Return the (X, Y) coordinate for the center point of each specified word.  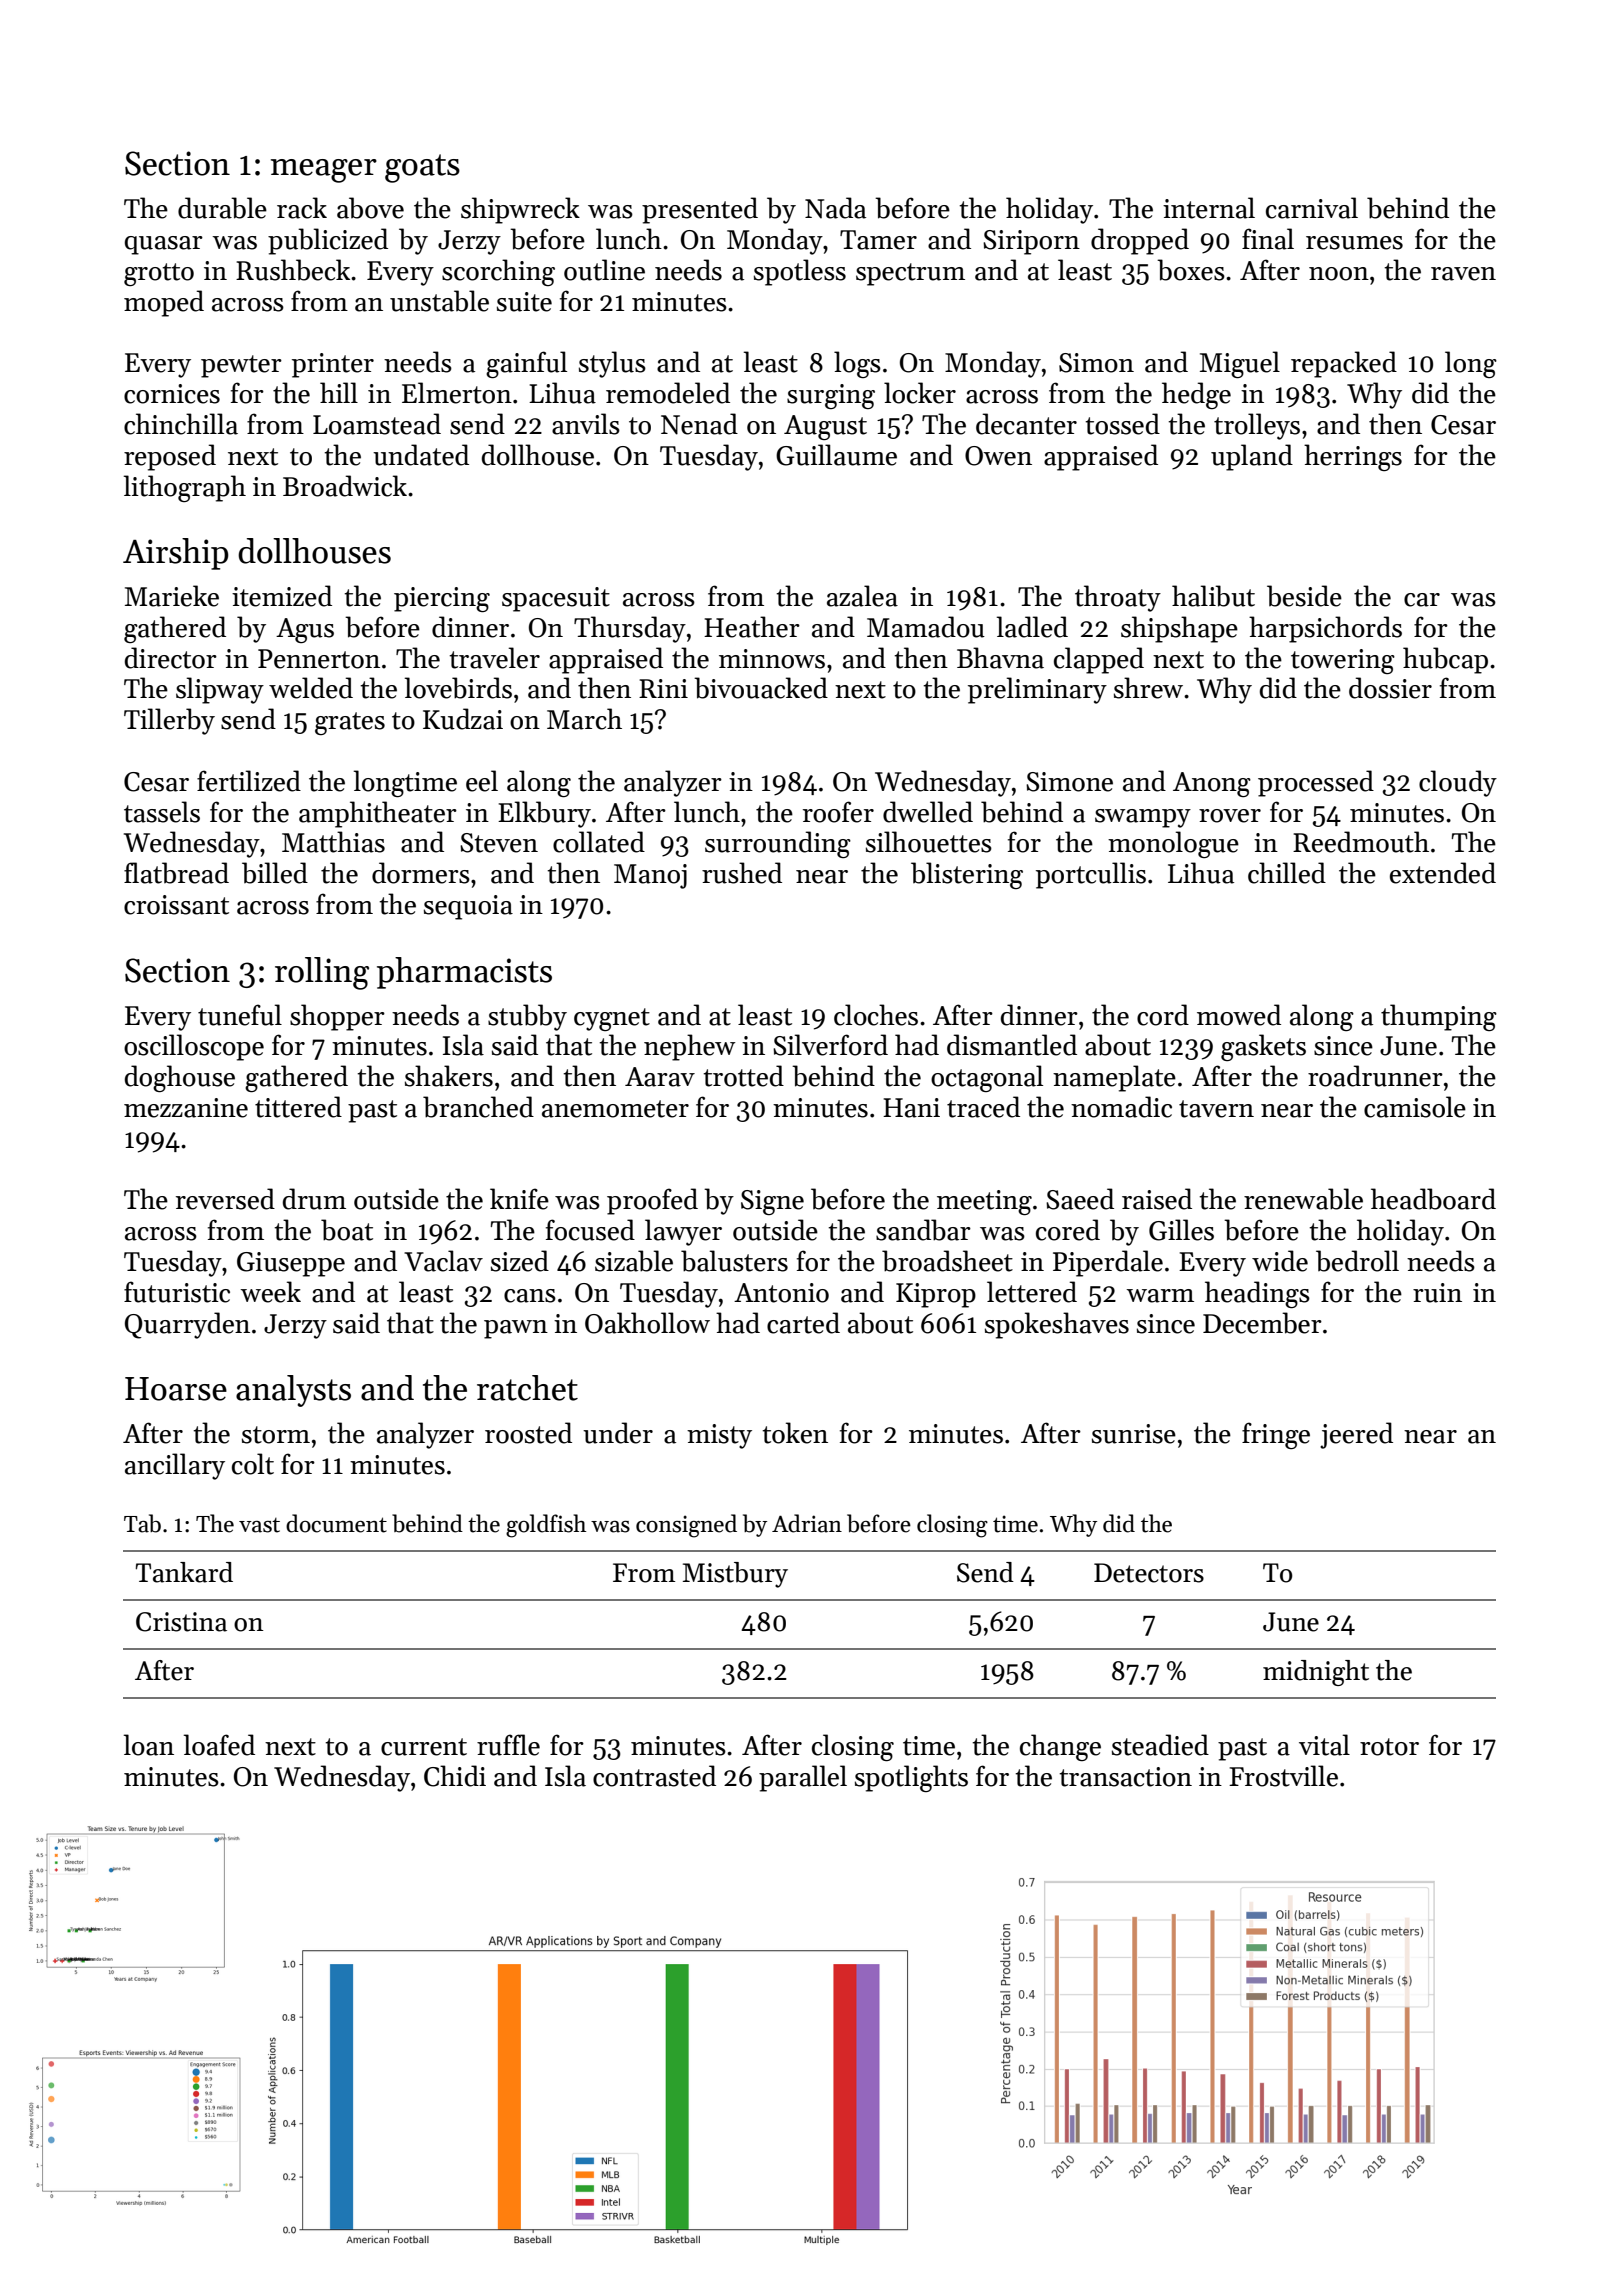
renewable (1303, 1199)
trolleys (1257, 426)
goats (422, 168)
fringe (1276, 1435)
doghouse (180, 1078)
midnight (1316, 1673)
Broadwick (345, 486)
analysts (293, 1391)
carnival (1312, 208)
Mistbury (735, 1575)
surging (831, 396)
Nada (835, 208)
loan (149, 1745)
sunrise (1134, 1434)
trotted (743, 1076)
